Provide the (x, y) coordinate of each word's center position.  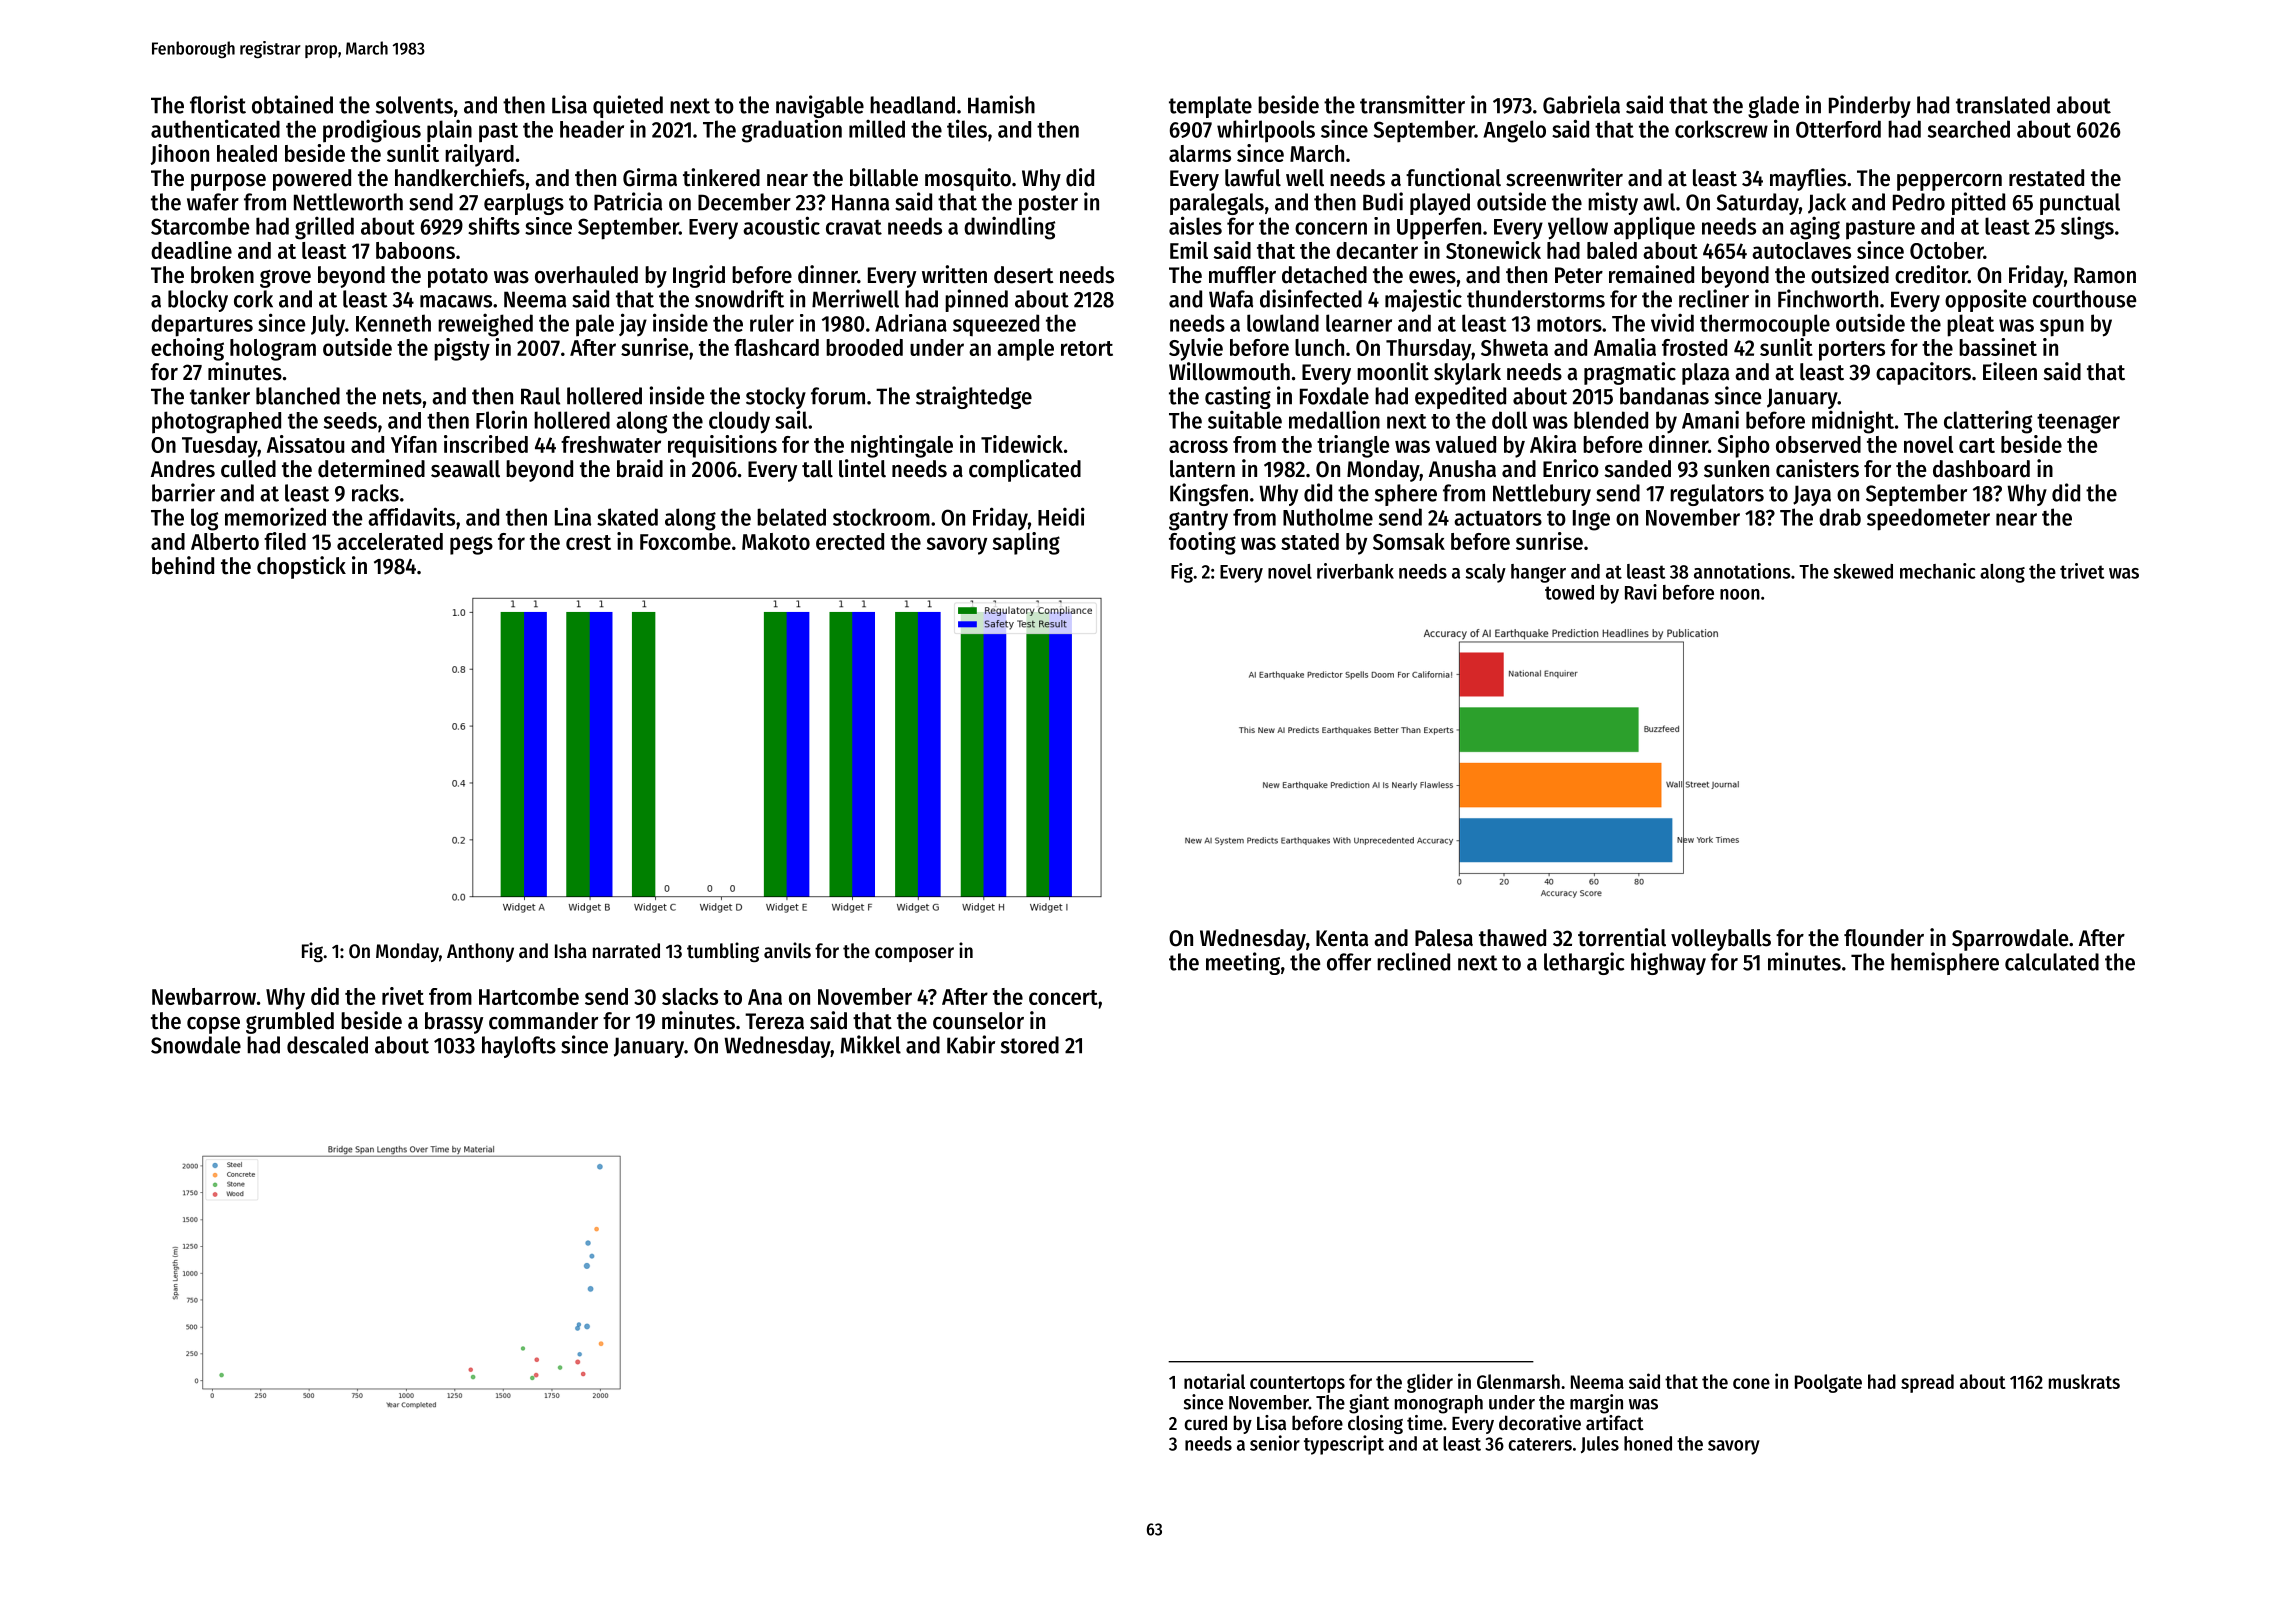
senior (1275, 1443)
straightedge (974, 397)
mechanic (1938, 571)
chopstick (301, 567)
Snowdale (196, 1045)
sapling (1026, 543)
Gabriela (1581, 104)
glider (1430, 1383)
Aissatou (305, 444)
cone (1751, 1383)
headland (912, 105)
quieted (628, 106)
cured (1205, 1423)
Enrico (1571, 468)
